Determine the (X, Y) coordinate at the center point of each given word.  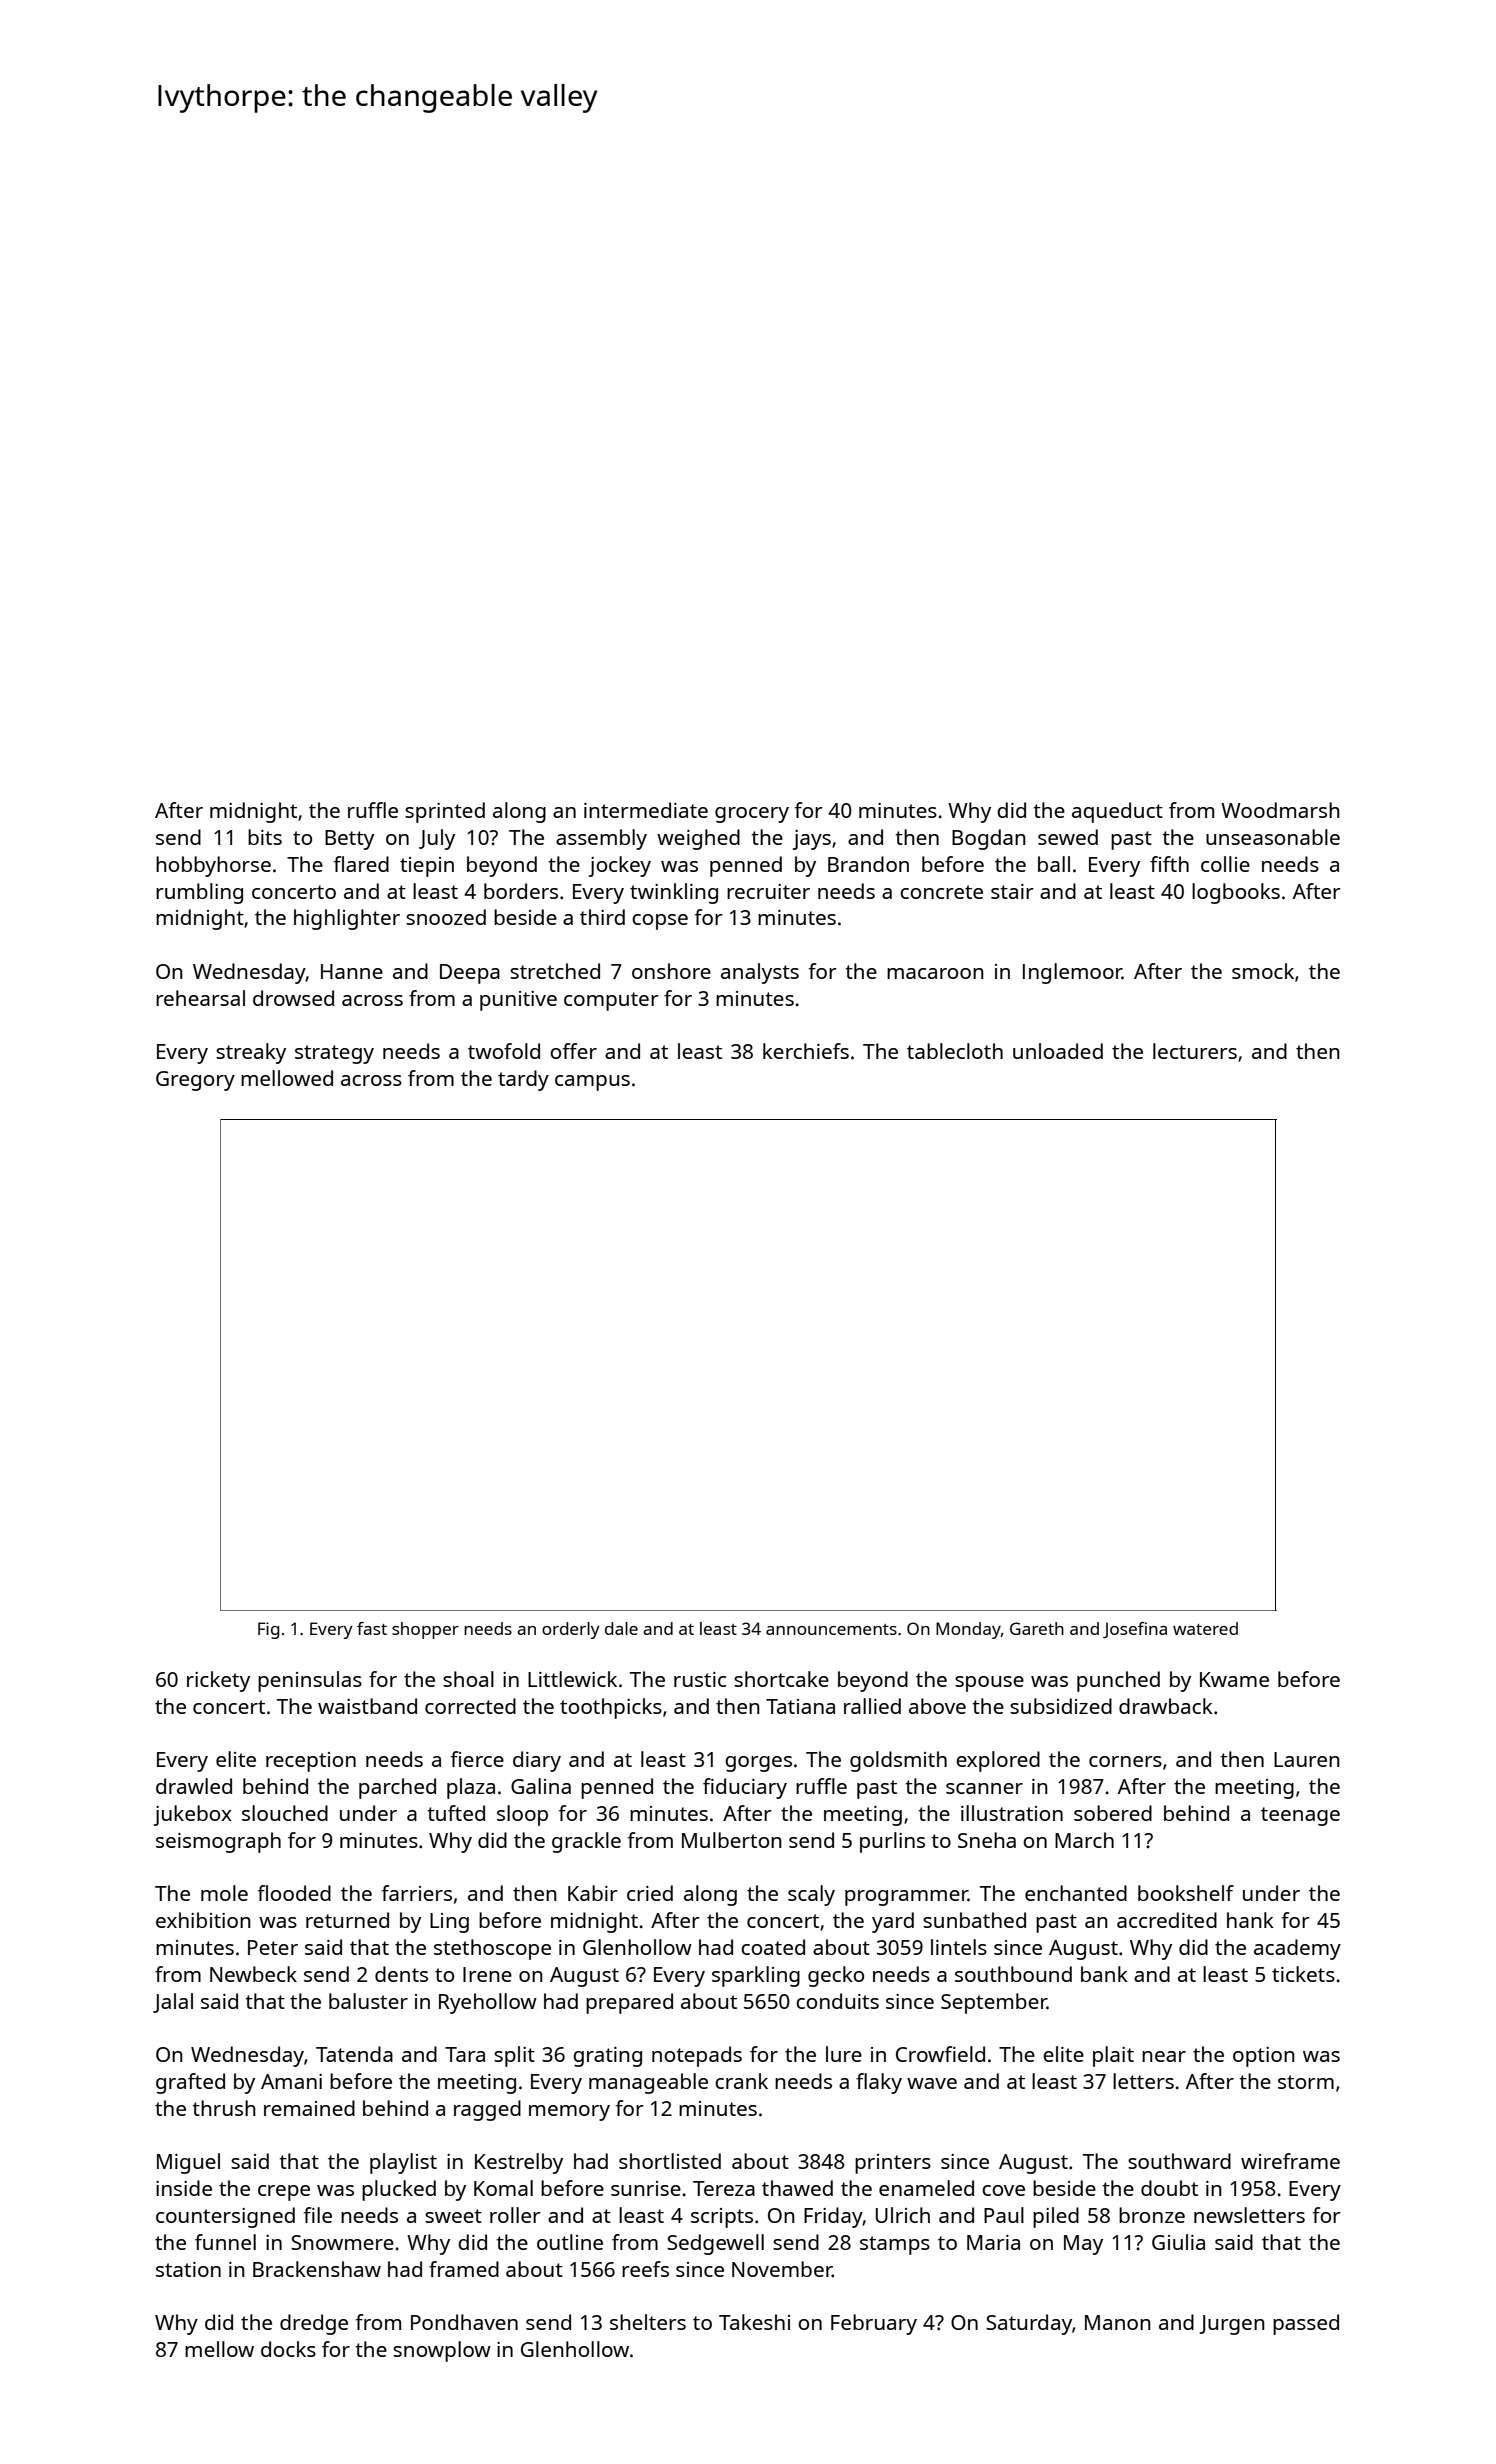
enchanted (1076, 1893)
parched (397, 1788)
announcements (831, 1629)
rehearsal (200, 998)
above (937, 1706)
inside (184, 2188)
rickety (218, 1681)
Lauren (1307, 1759)
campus (592, 1083)
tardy (523, 1080)
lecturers (1195, 1051)
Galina (541, 1786)
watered (1205, 1628)
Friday (833, 2217)
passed (1306, 2324)
